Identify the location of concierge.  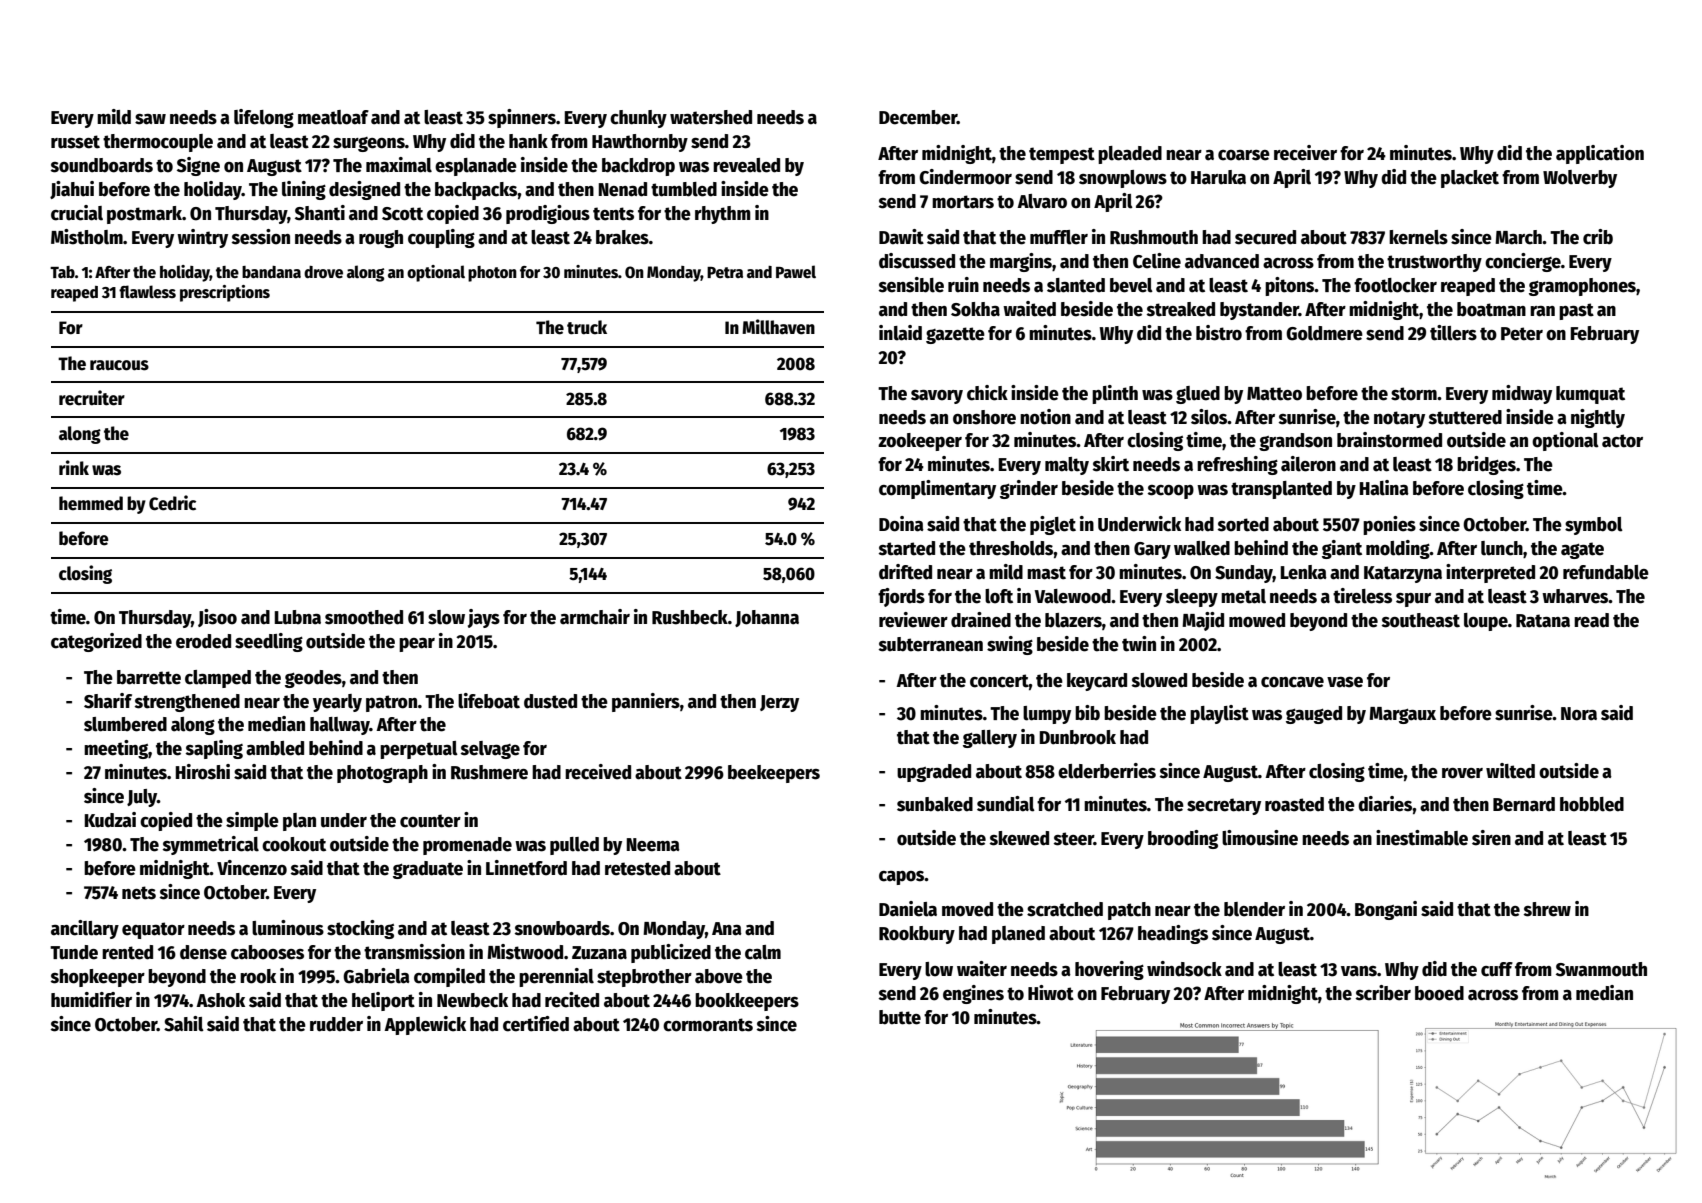
(1523, 262).
